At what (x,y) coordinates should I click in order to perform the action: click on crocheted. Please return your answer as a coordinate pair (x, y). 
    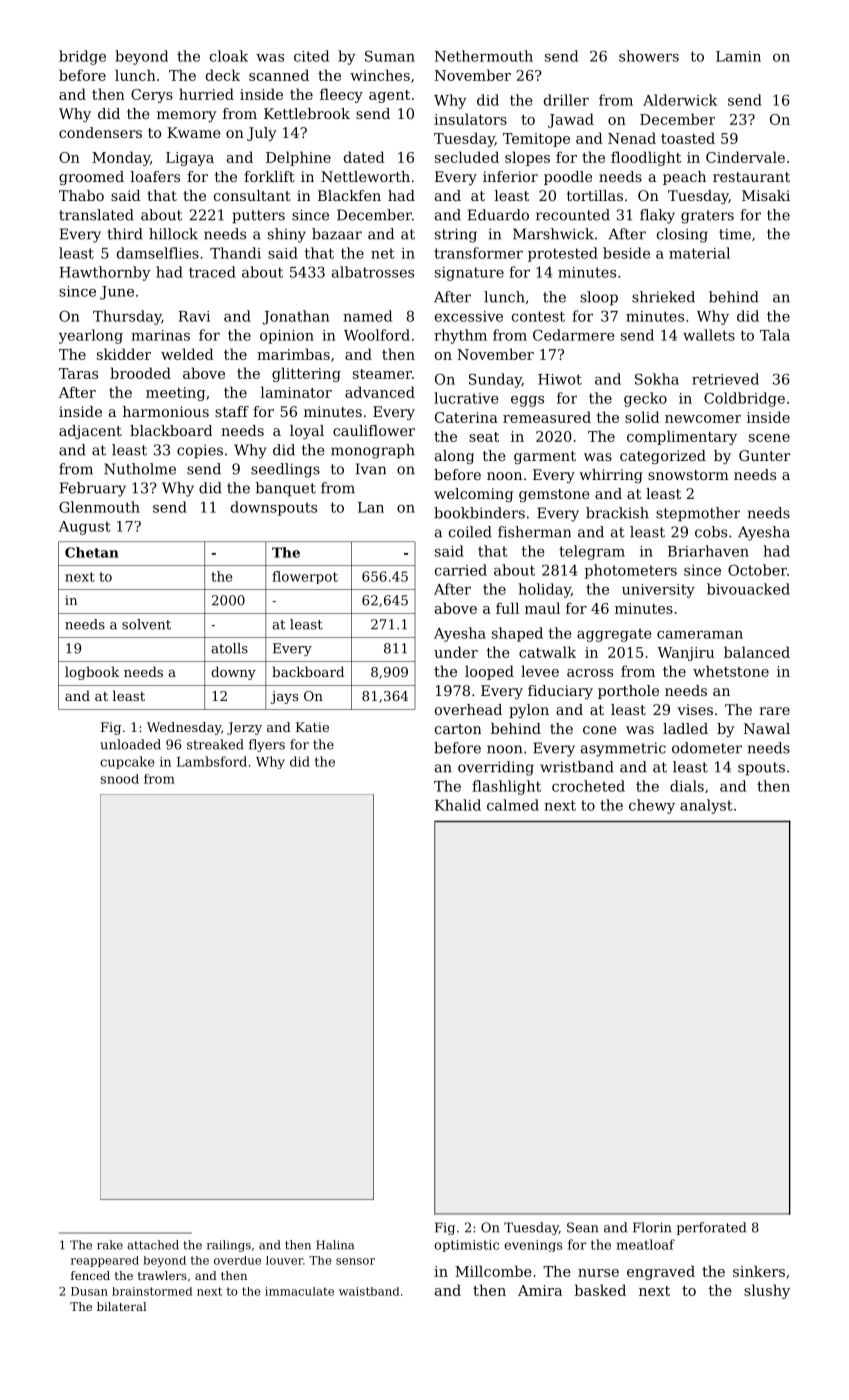
    Looking at the image, I should click on (588, 786).
